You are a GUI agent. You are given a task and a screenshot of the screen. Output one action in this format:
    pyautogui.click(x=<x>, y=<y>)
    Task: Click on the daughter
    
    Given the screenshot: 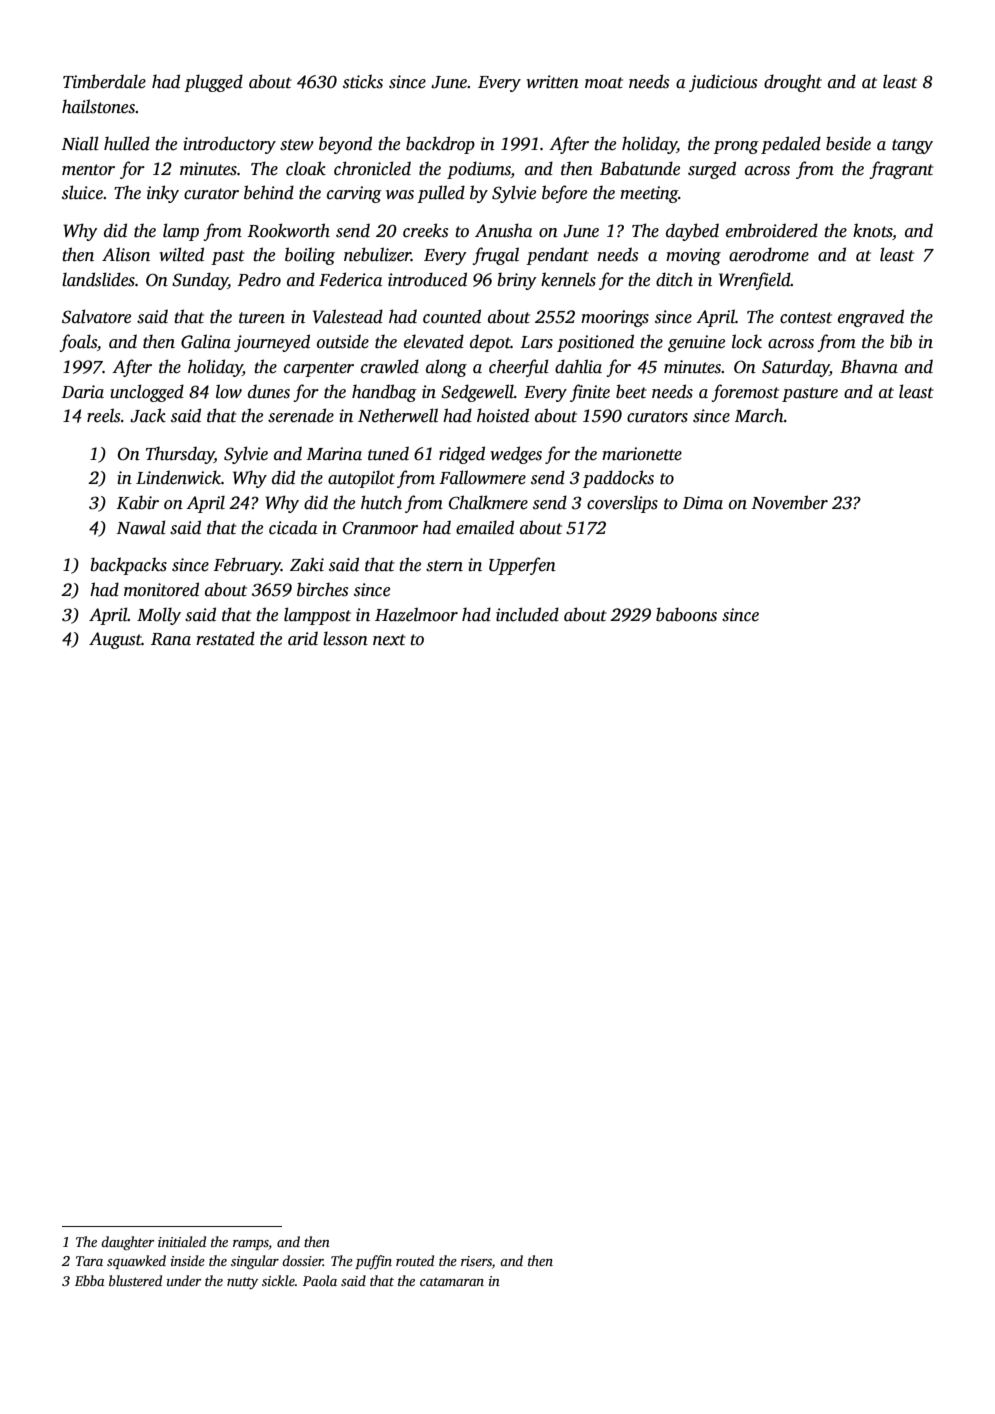 What is the action you would take?
    pyautogui.click(x=127, y=1243)
